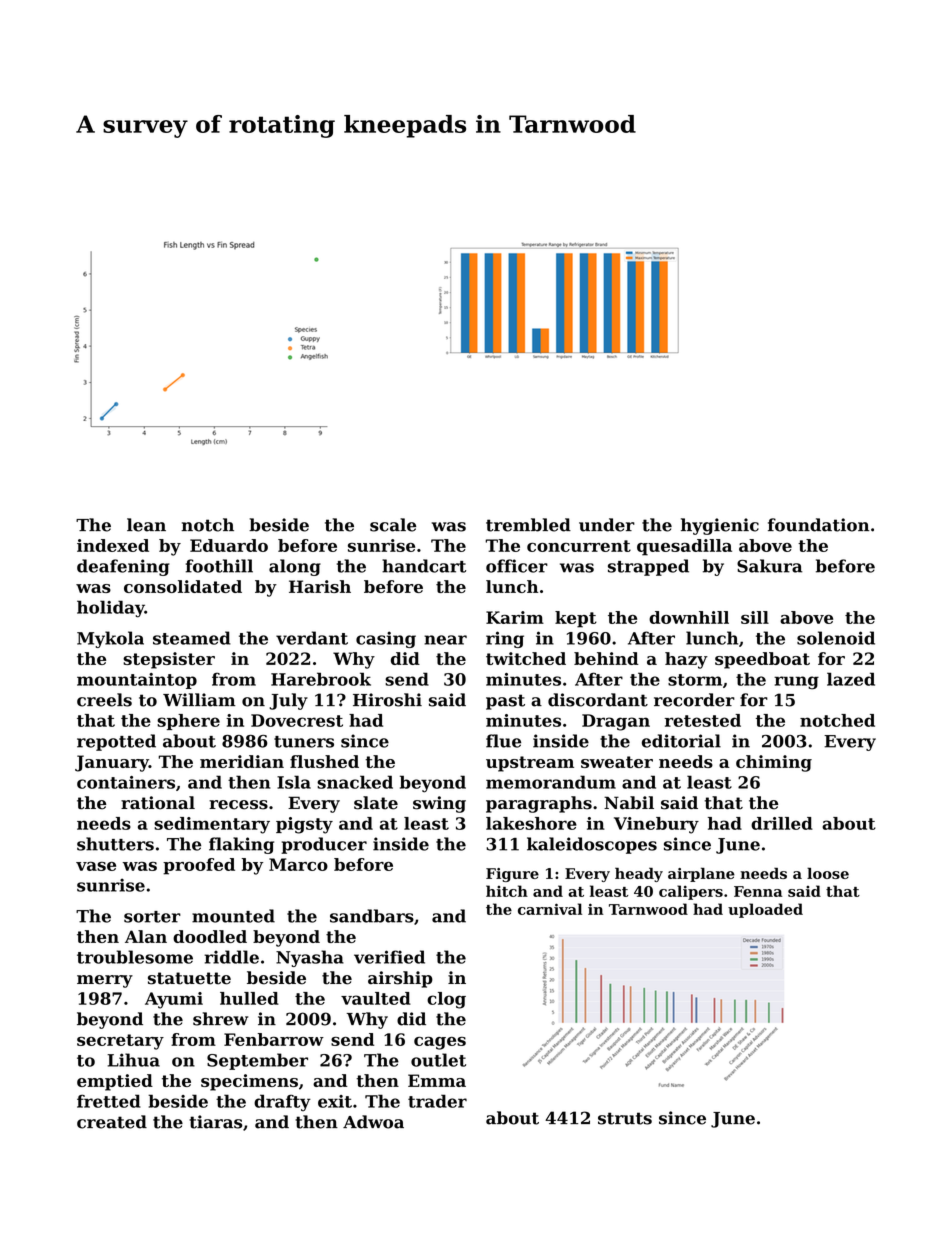  Describe the element at coordinates (188, 722) in the page. I see `sphere` at that location.
